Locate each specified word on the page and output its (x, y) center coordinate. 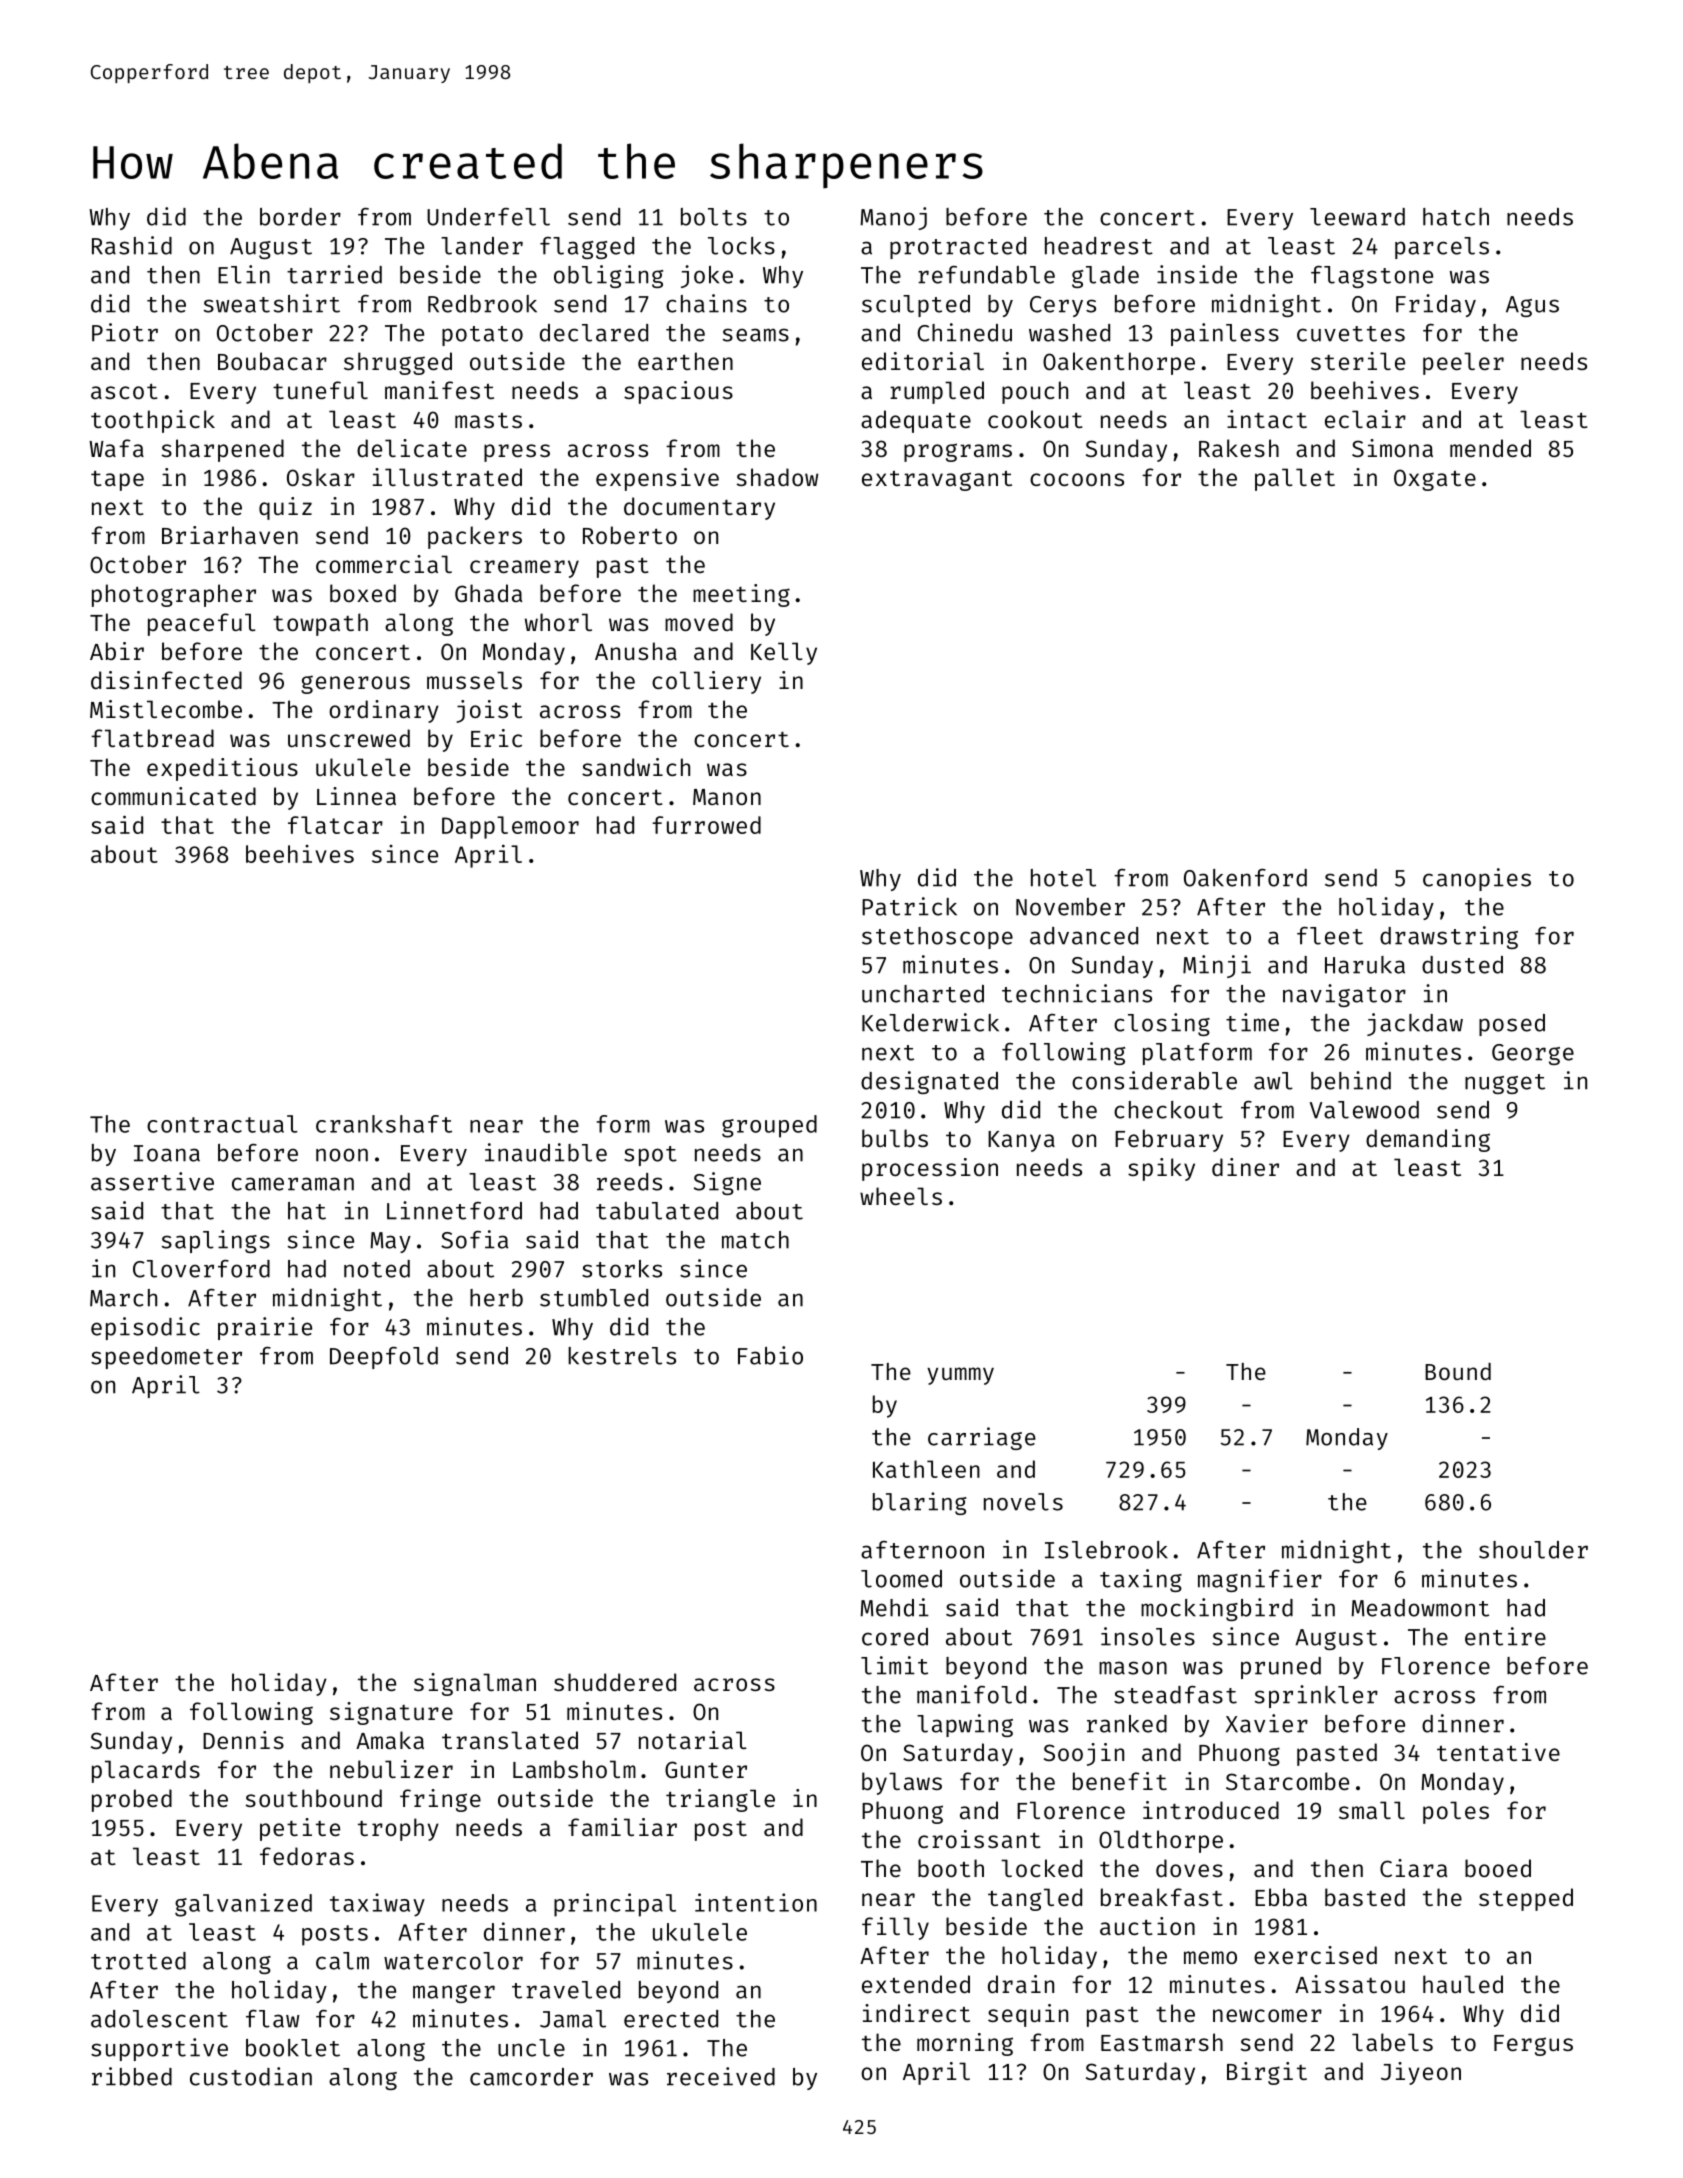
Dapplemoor (510, 827)
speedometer (166, 1358)
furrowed (706, 825)
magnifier (1260, 1580)
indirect (916, 2013)
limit (894, 1665)
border (300, 217)
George (1533, 1054)
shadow (777, 477)
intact (1267, 419)
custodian (251, 2076)
